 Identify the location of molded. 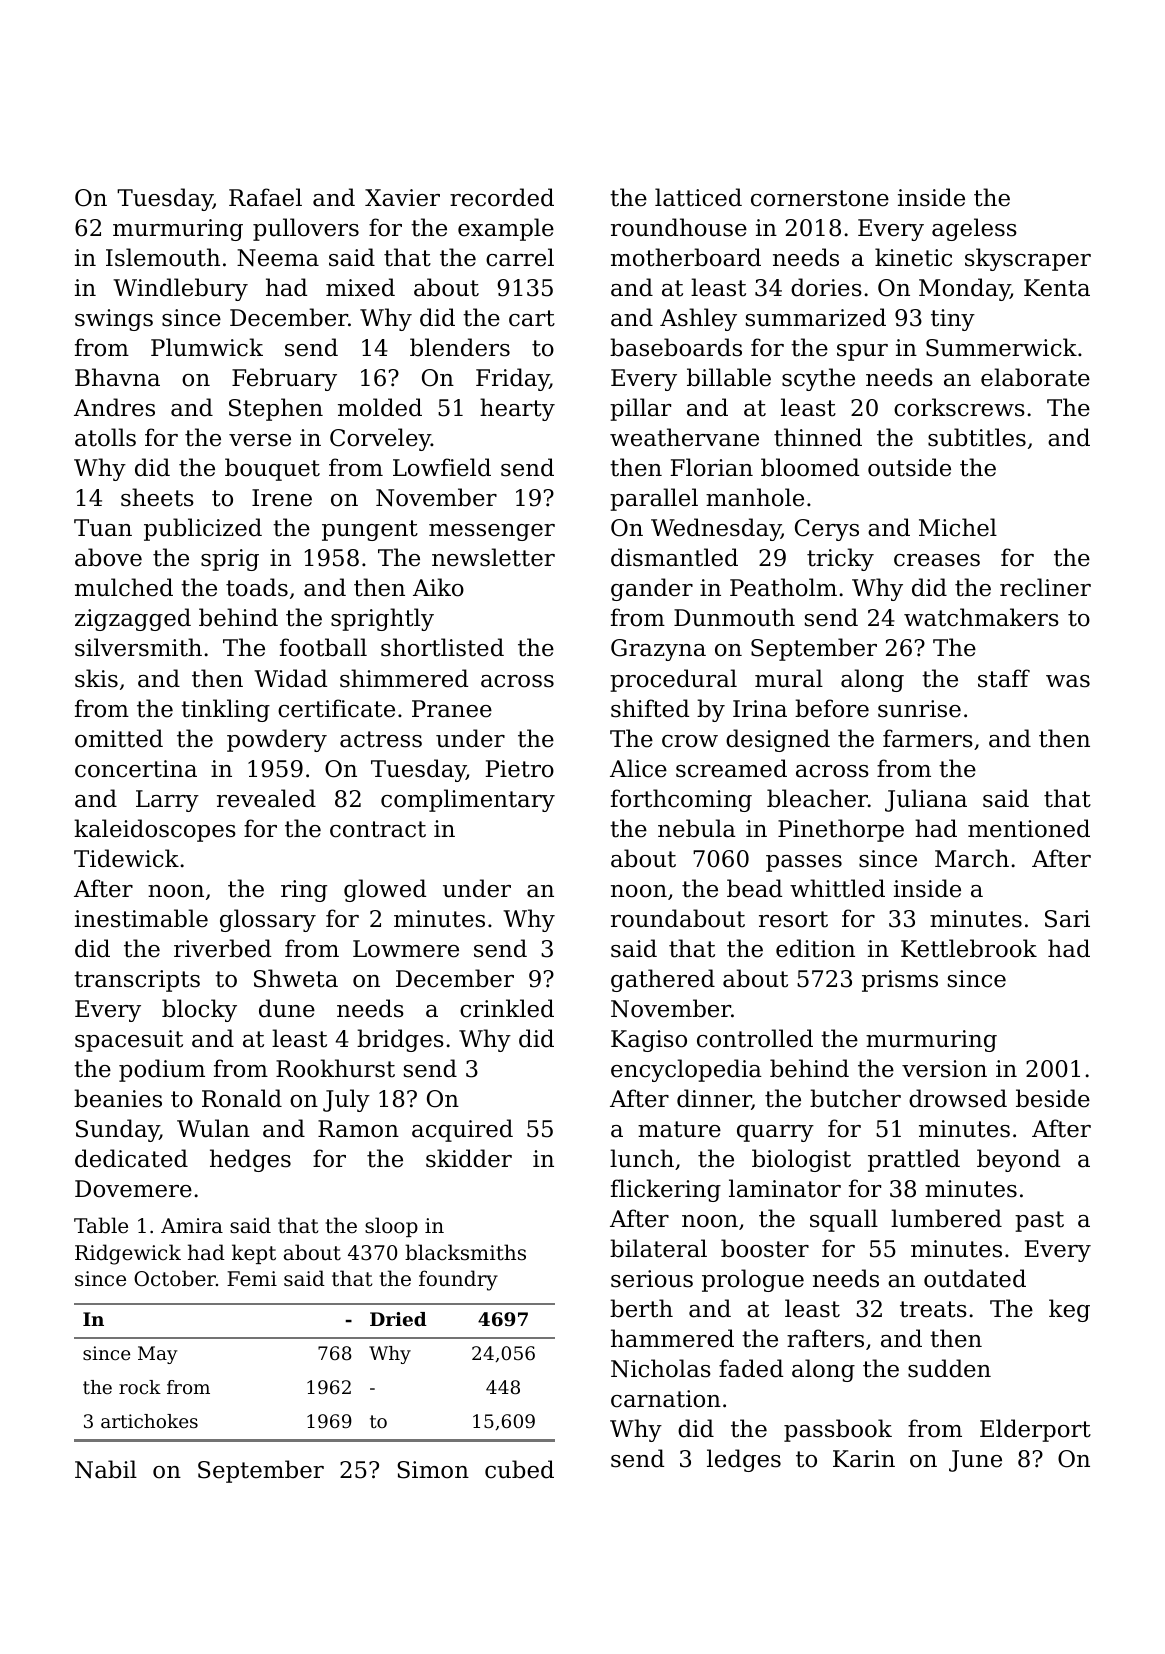
(380, 407).
